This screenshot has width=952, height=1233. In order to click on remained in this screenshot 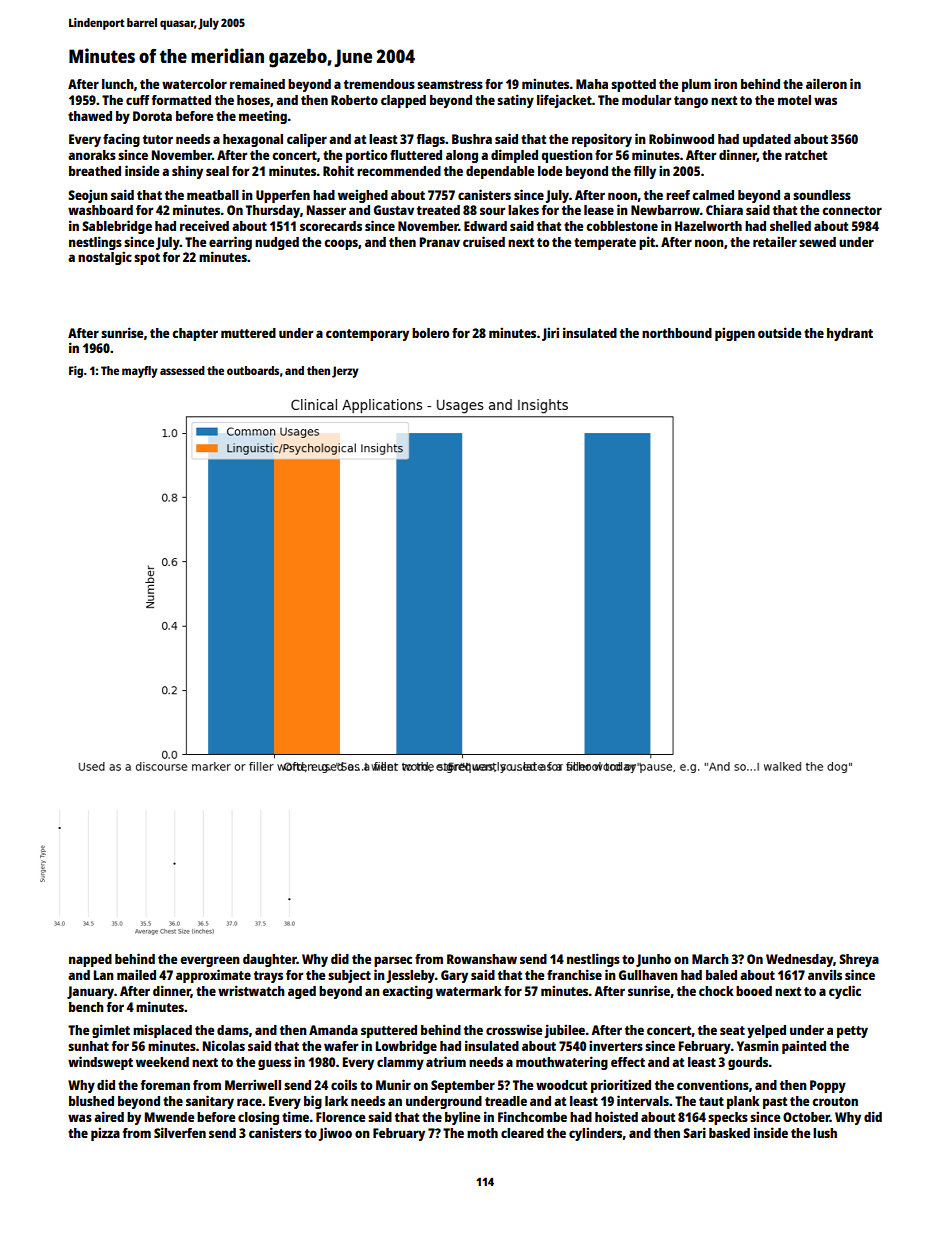, I will do `click(257, 83)`.
